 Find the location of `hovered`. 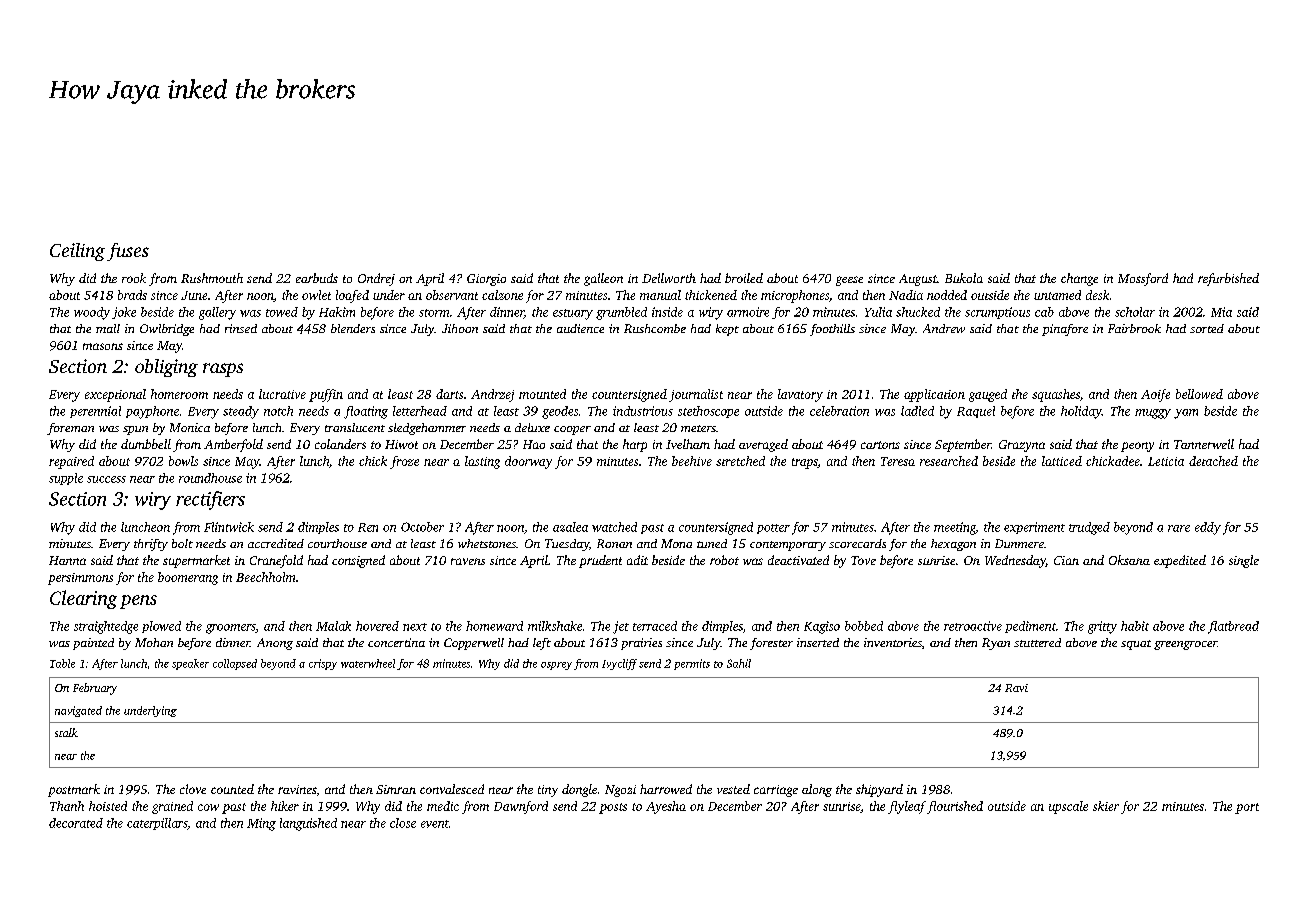

hovered is located at coordinates (377, 626).
